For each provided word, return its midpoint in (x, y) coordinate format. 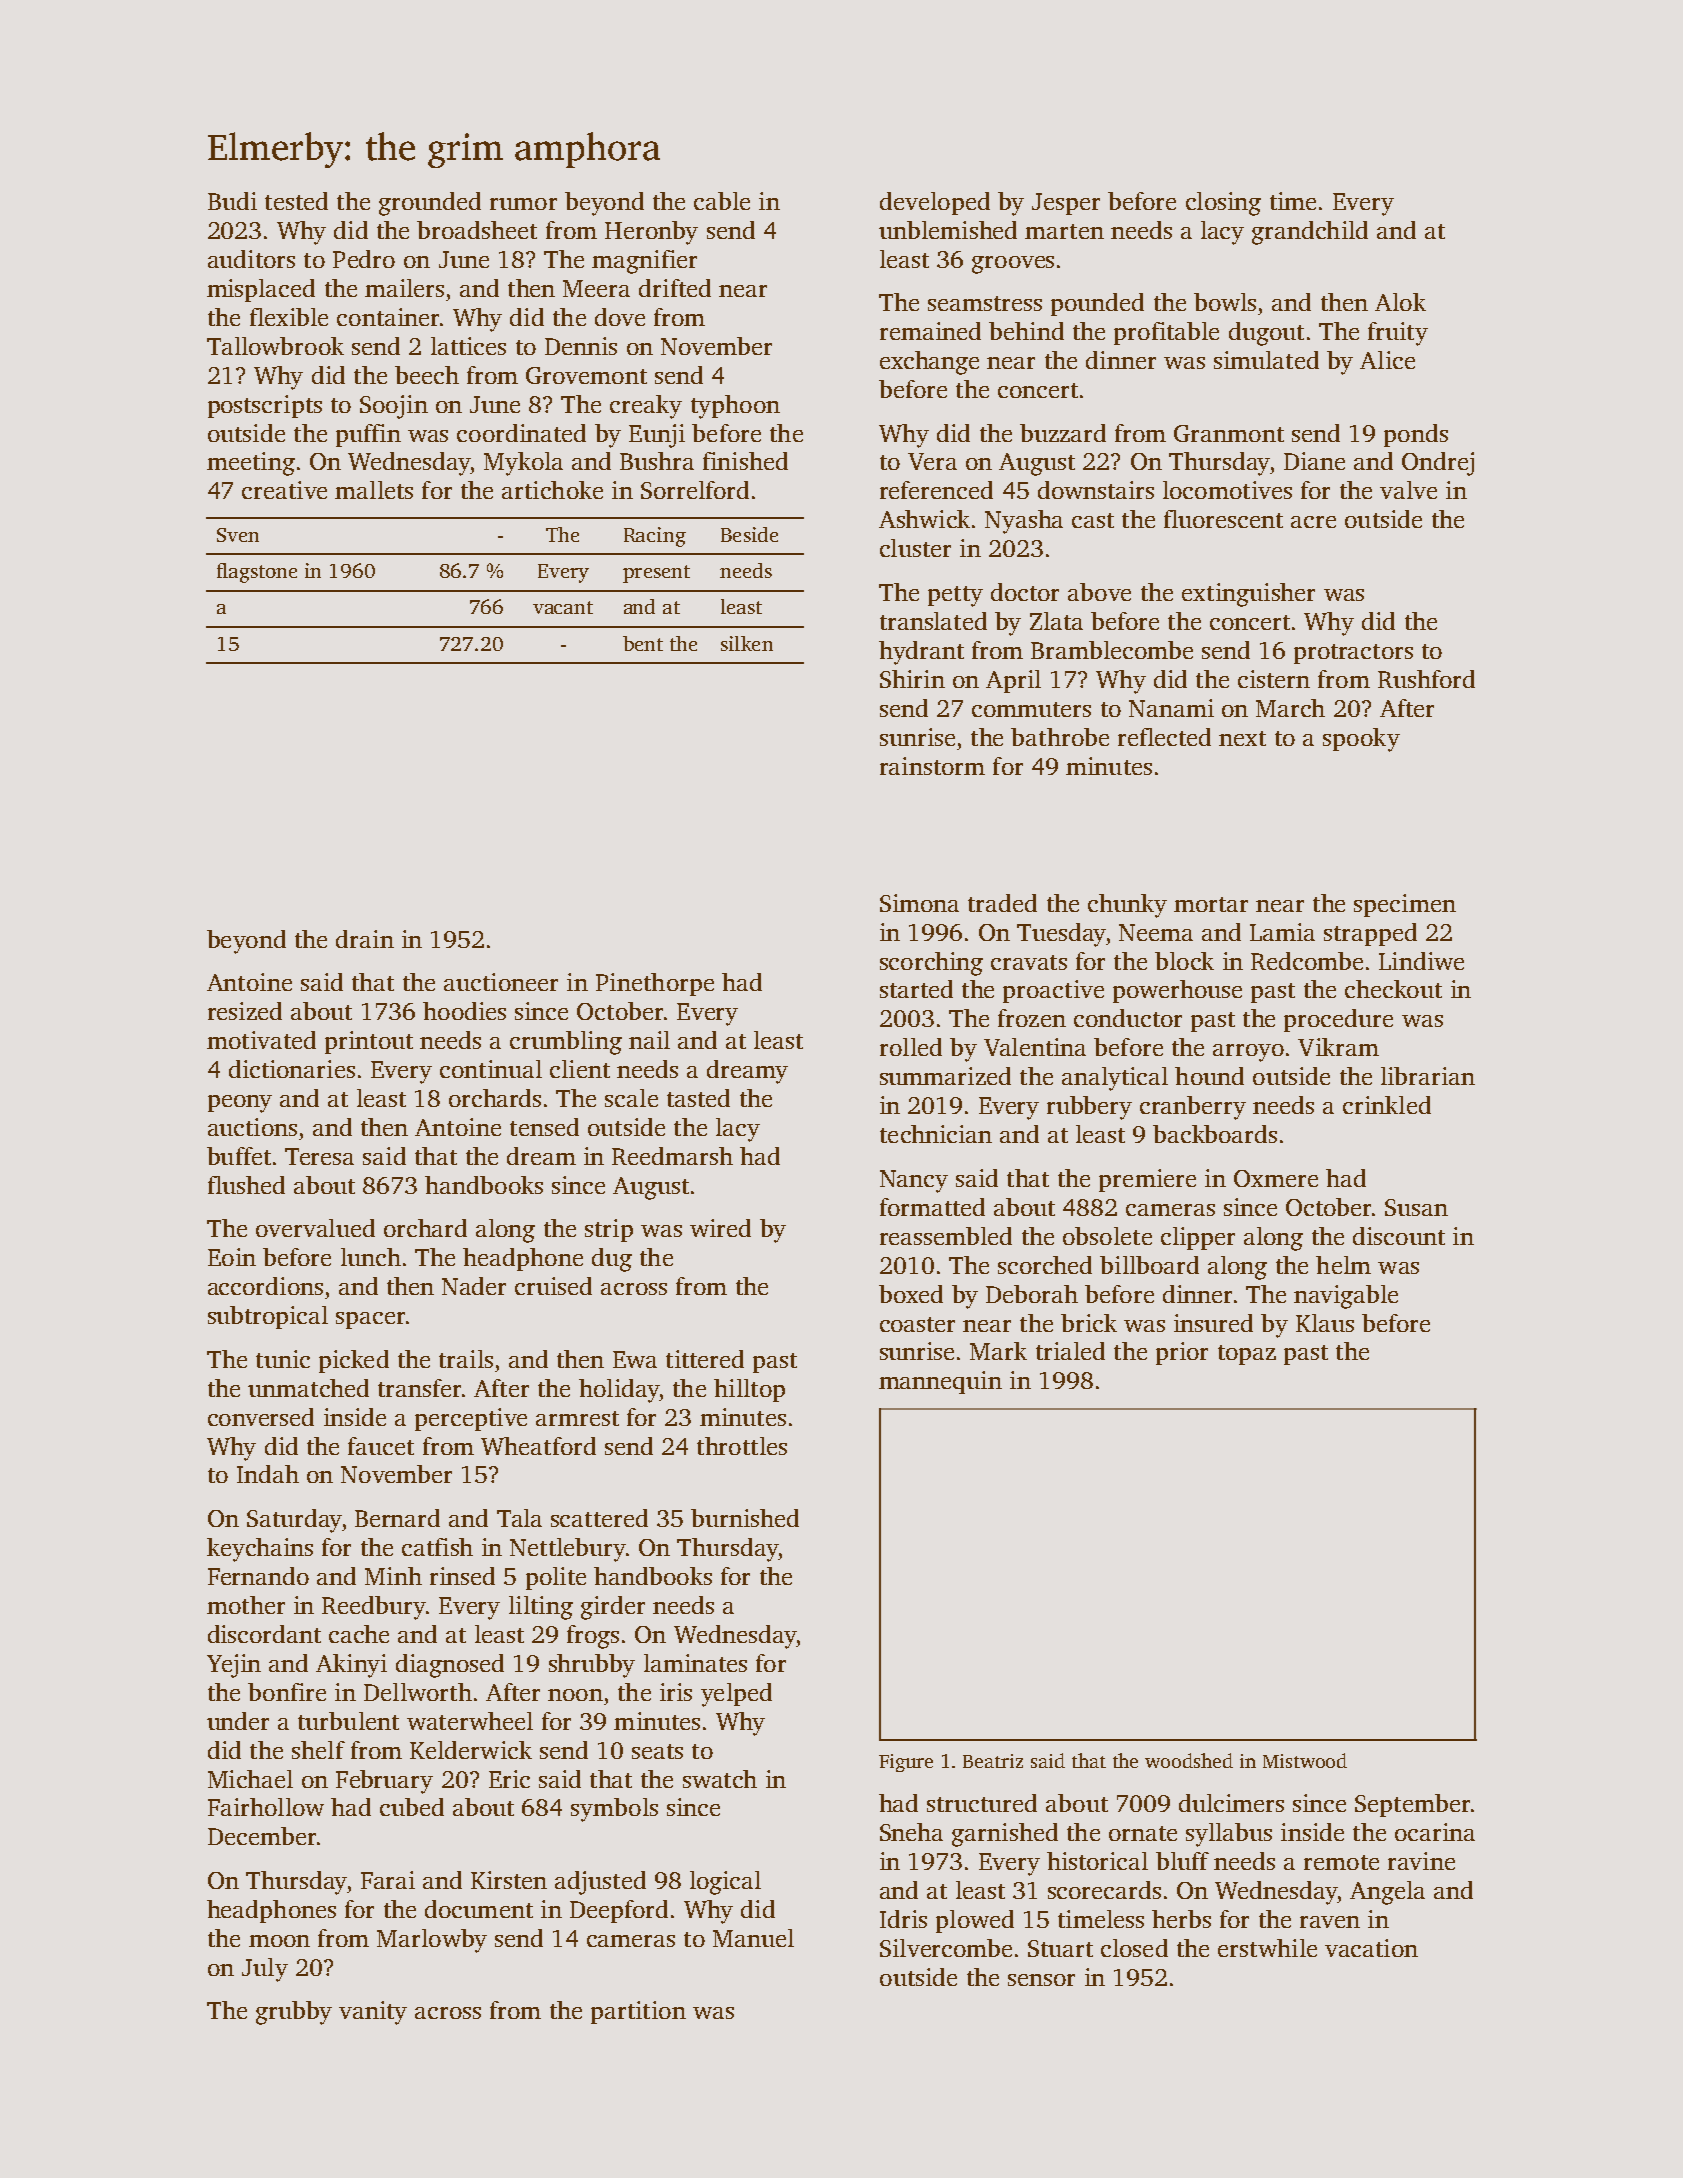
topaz (1247, 1355)
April (1013, 681)
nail (649, 1040)
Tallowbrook (275, 346)
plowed (975, 1921)
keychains (260, 1550)
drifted (675, 288)
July (265, 1970)
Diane (1314, 461)
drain (365, 939)
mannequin (940, 1382)
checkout (1393, 989)
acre (1313, 522)
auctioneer (501, 982)
